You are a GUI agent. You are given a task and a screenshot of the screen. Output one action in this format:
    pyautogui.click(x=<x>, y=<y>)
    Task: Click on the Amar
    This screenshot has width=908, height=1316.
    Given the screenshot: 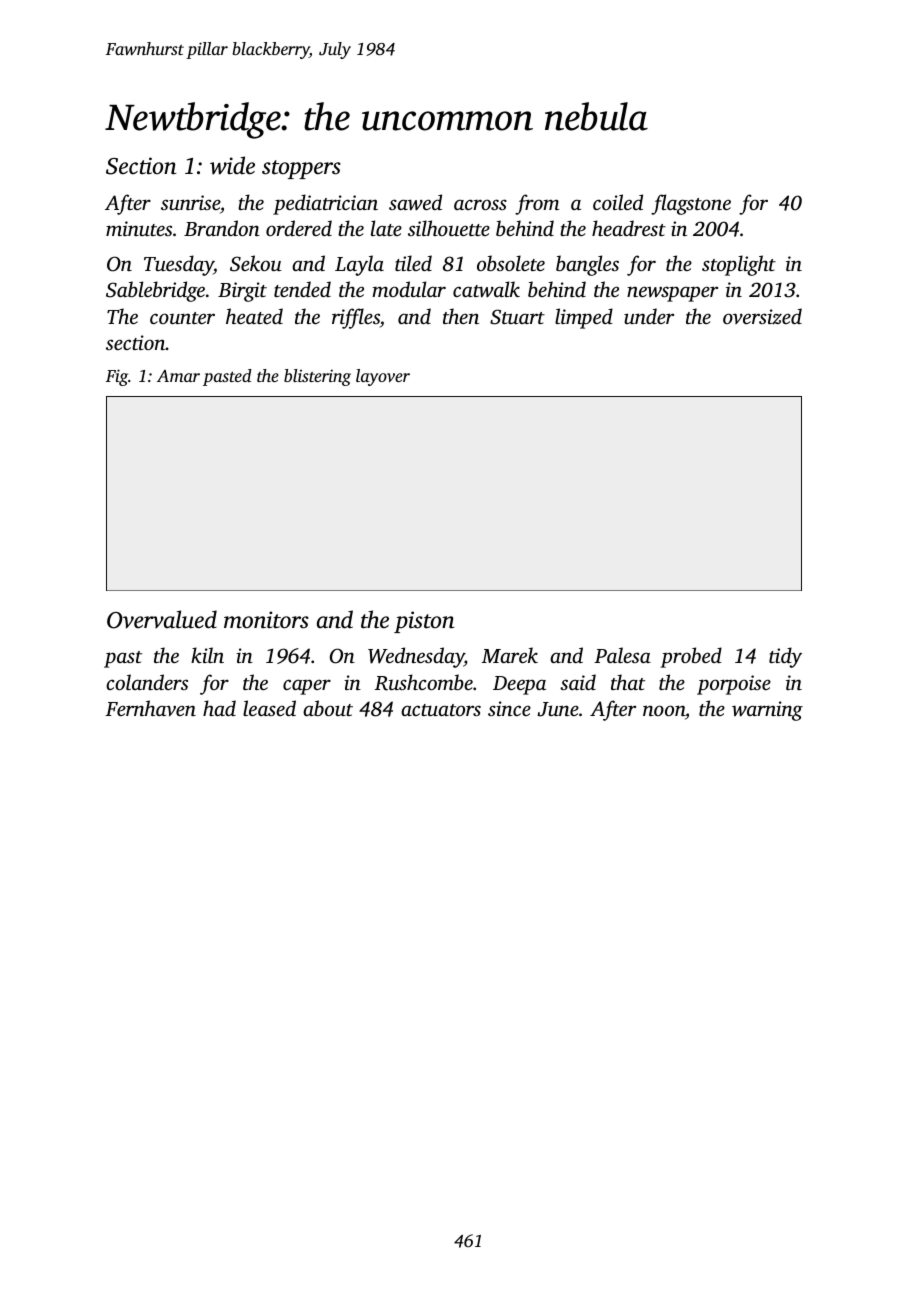 What is the action you would take?
    pyautogui.click(x=178, y=376)
